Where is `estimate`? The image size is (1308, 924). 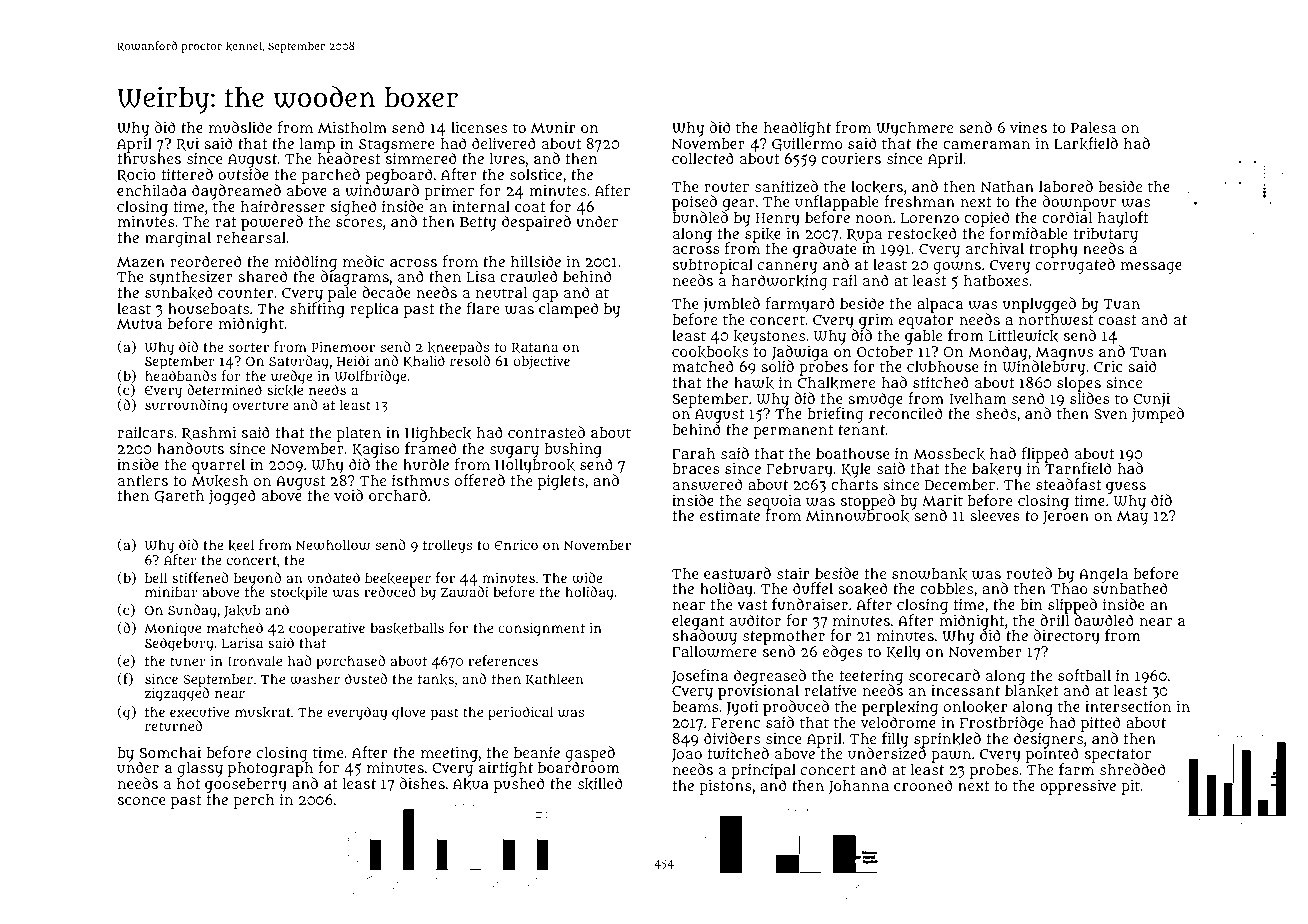
estimate is located at coordinates (730, 515).
